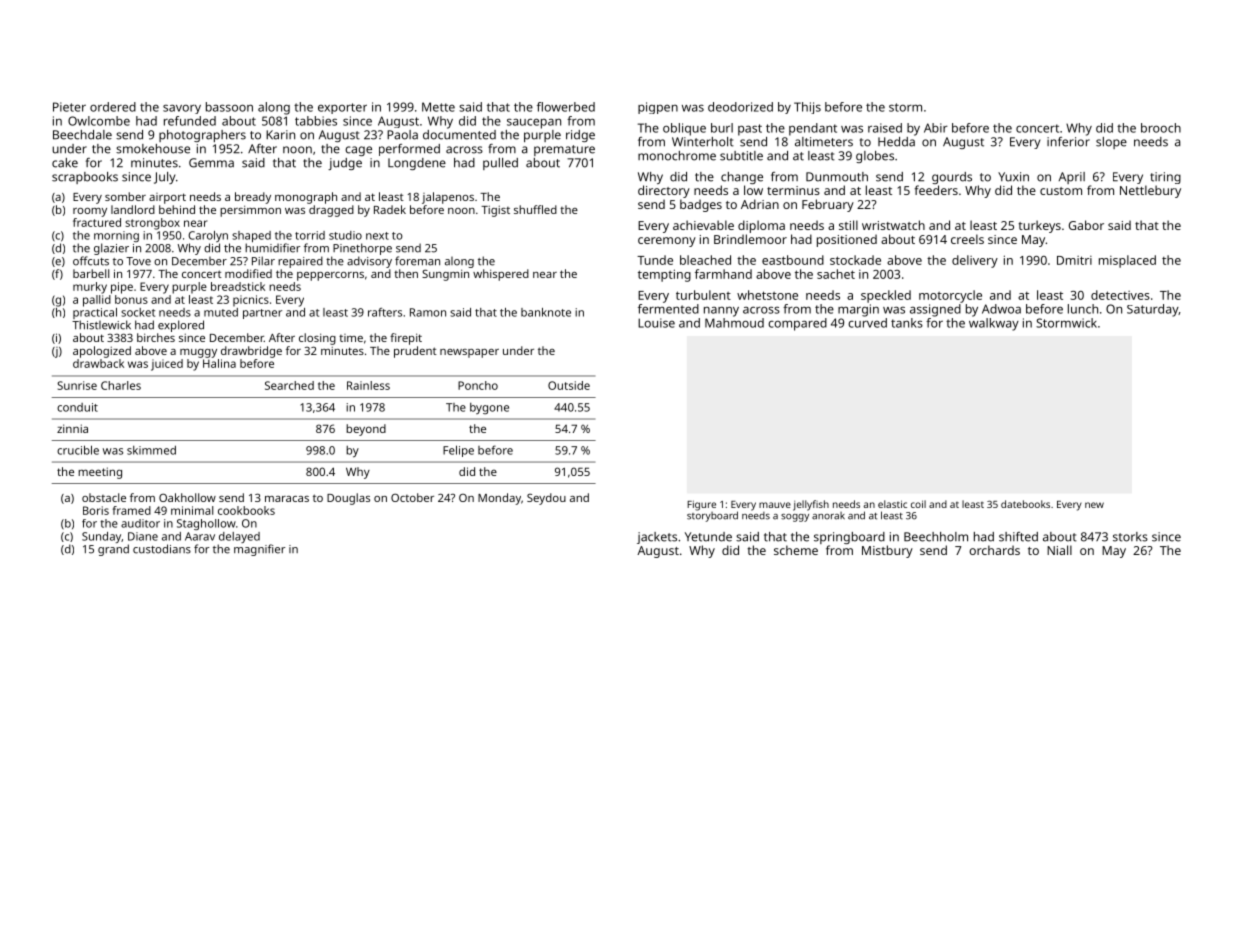 The height and width of the page is (952, 1233). I want to click on datebooks, so click(1025, 504).
